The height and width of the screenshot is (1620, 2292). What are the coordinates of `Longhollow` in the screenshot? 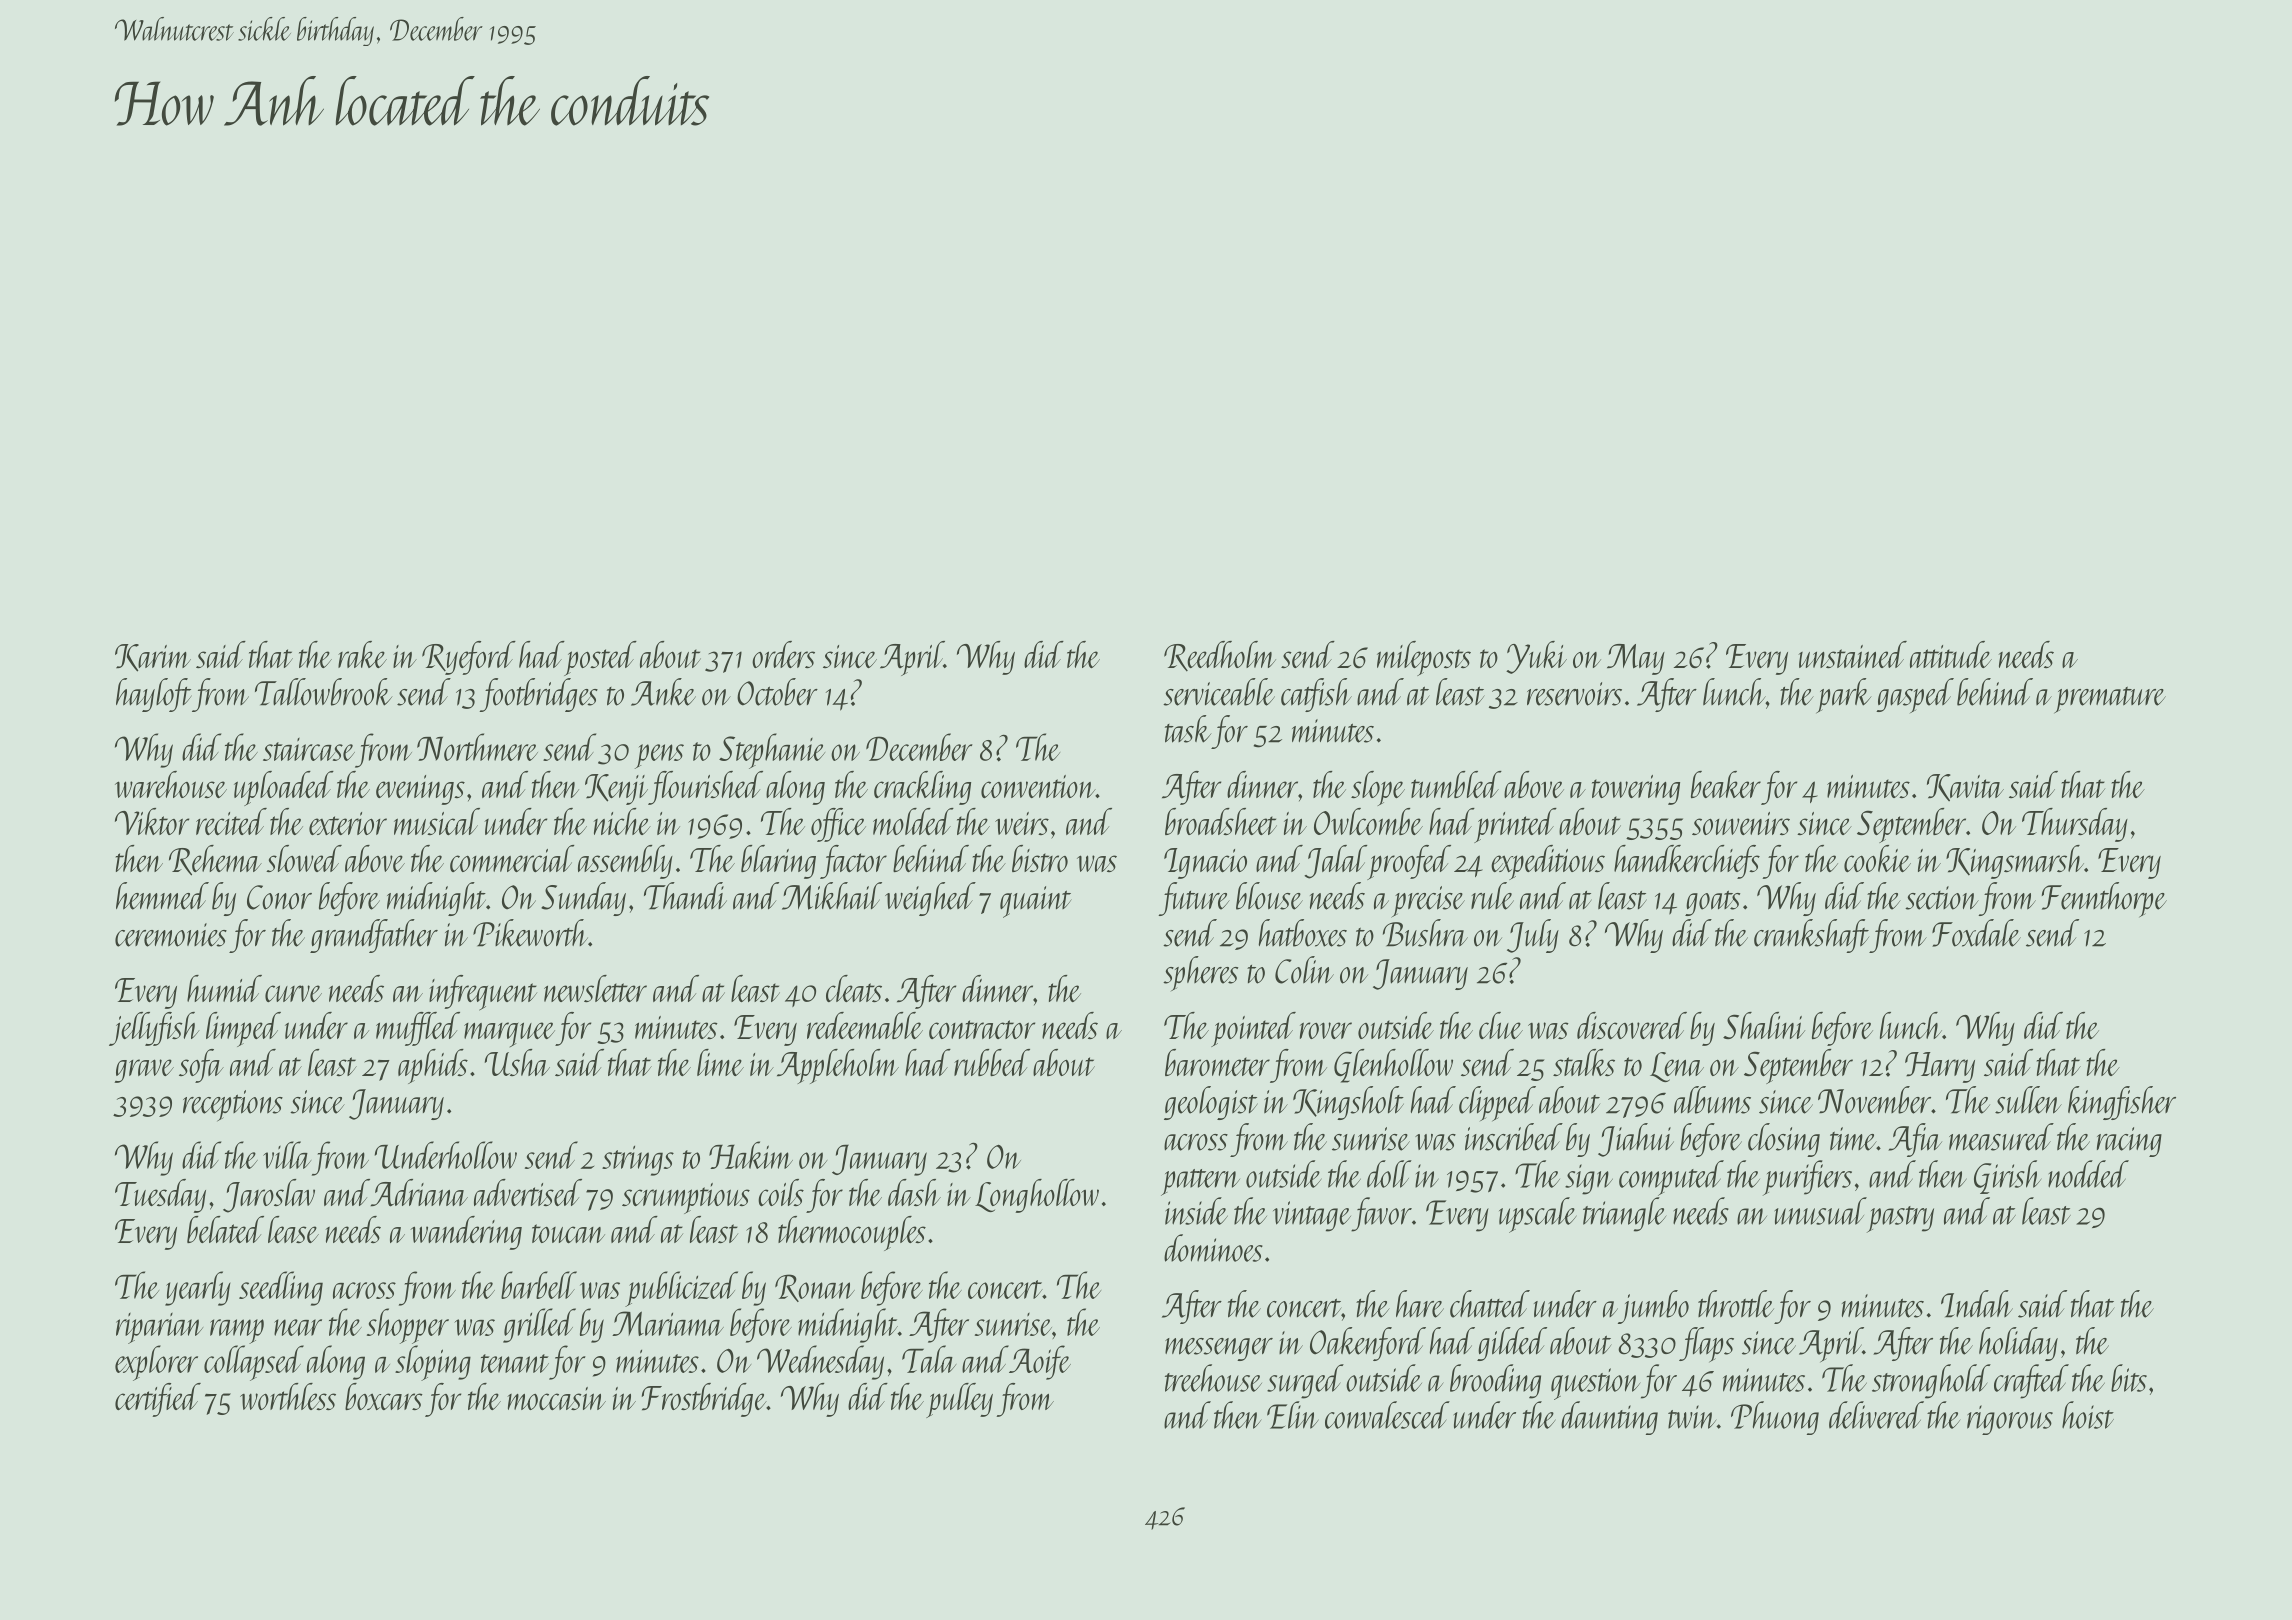 It's located at (1037, 1196).
